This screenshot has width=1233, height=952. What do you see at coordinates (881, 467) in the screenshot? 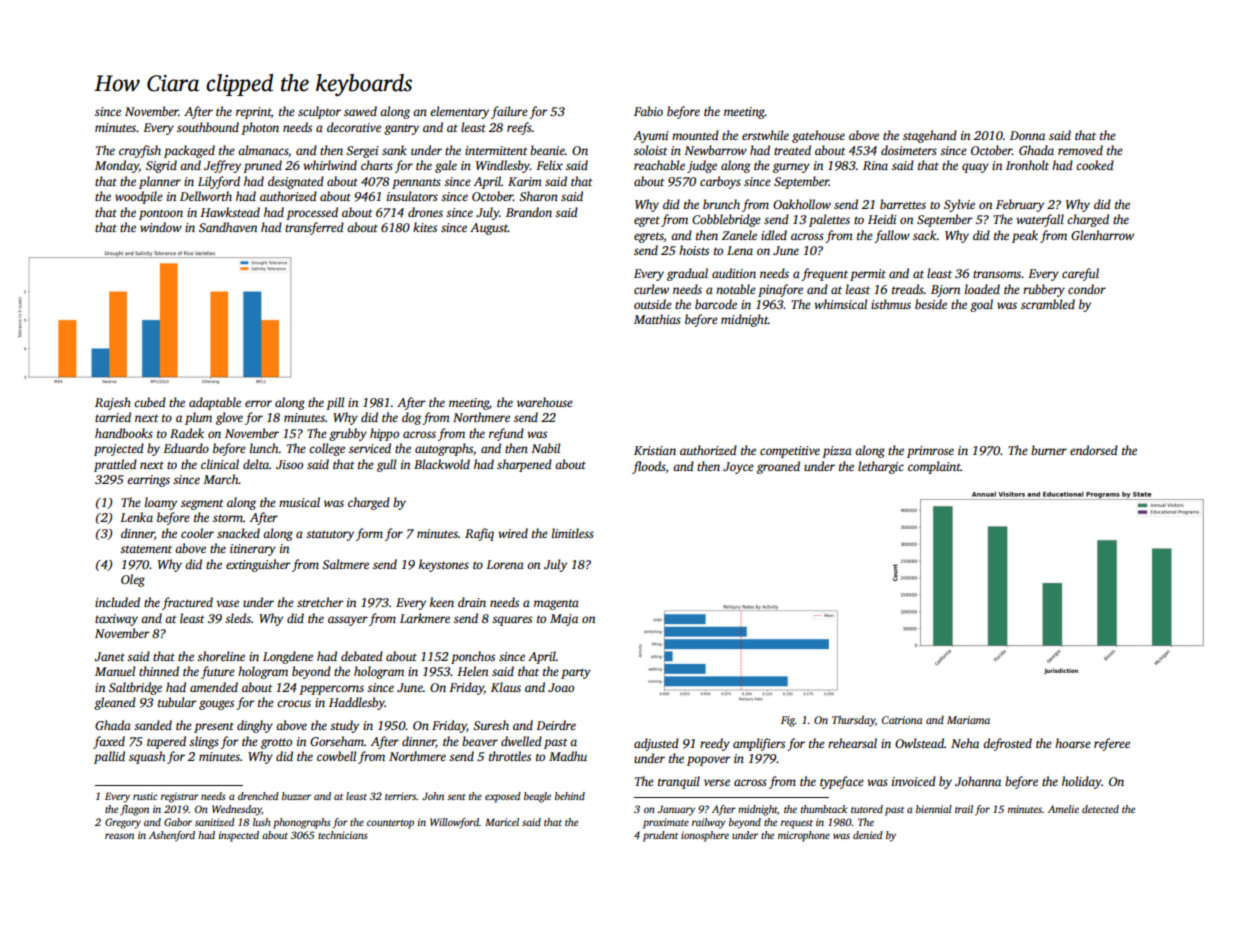
I see `lethargic` at bounding box center [881, 467].
